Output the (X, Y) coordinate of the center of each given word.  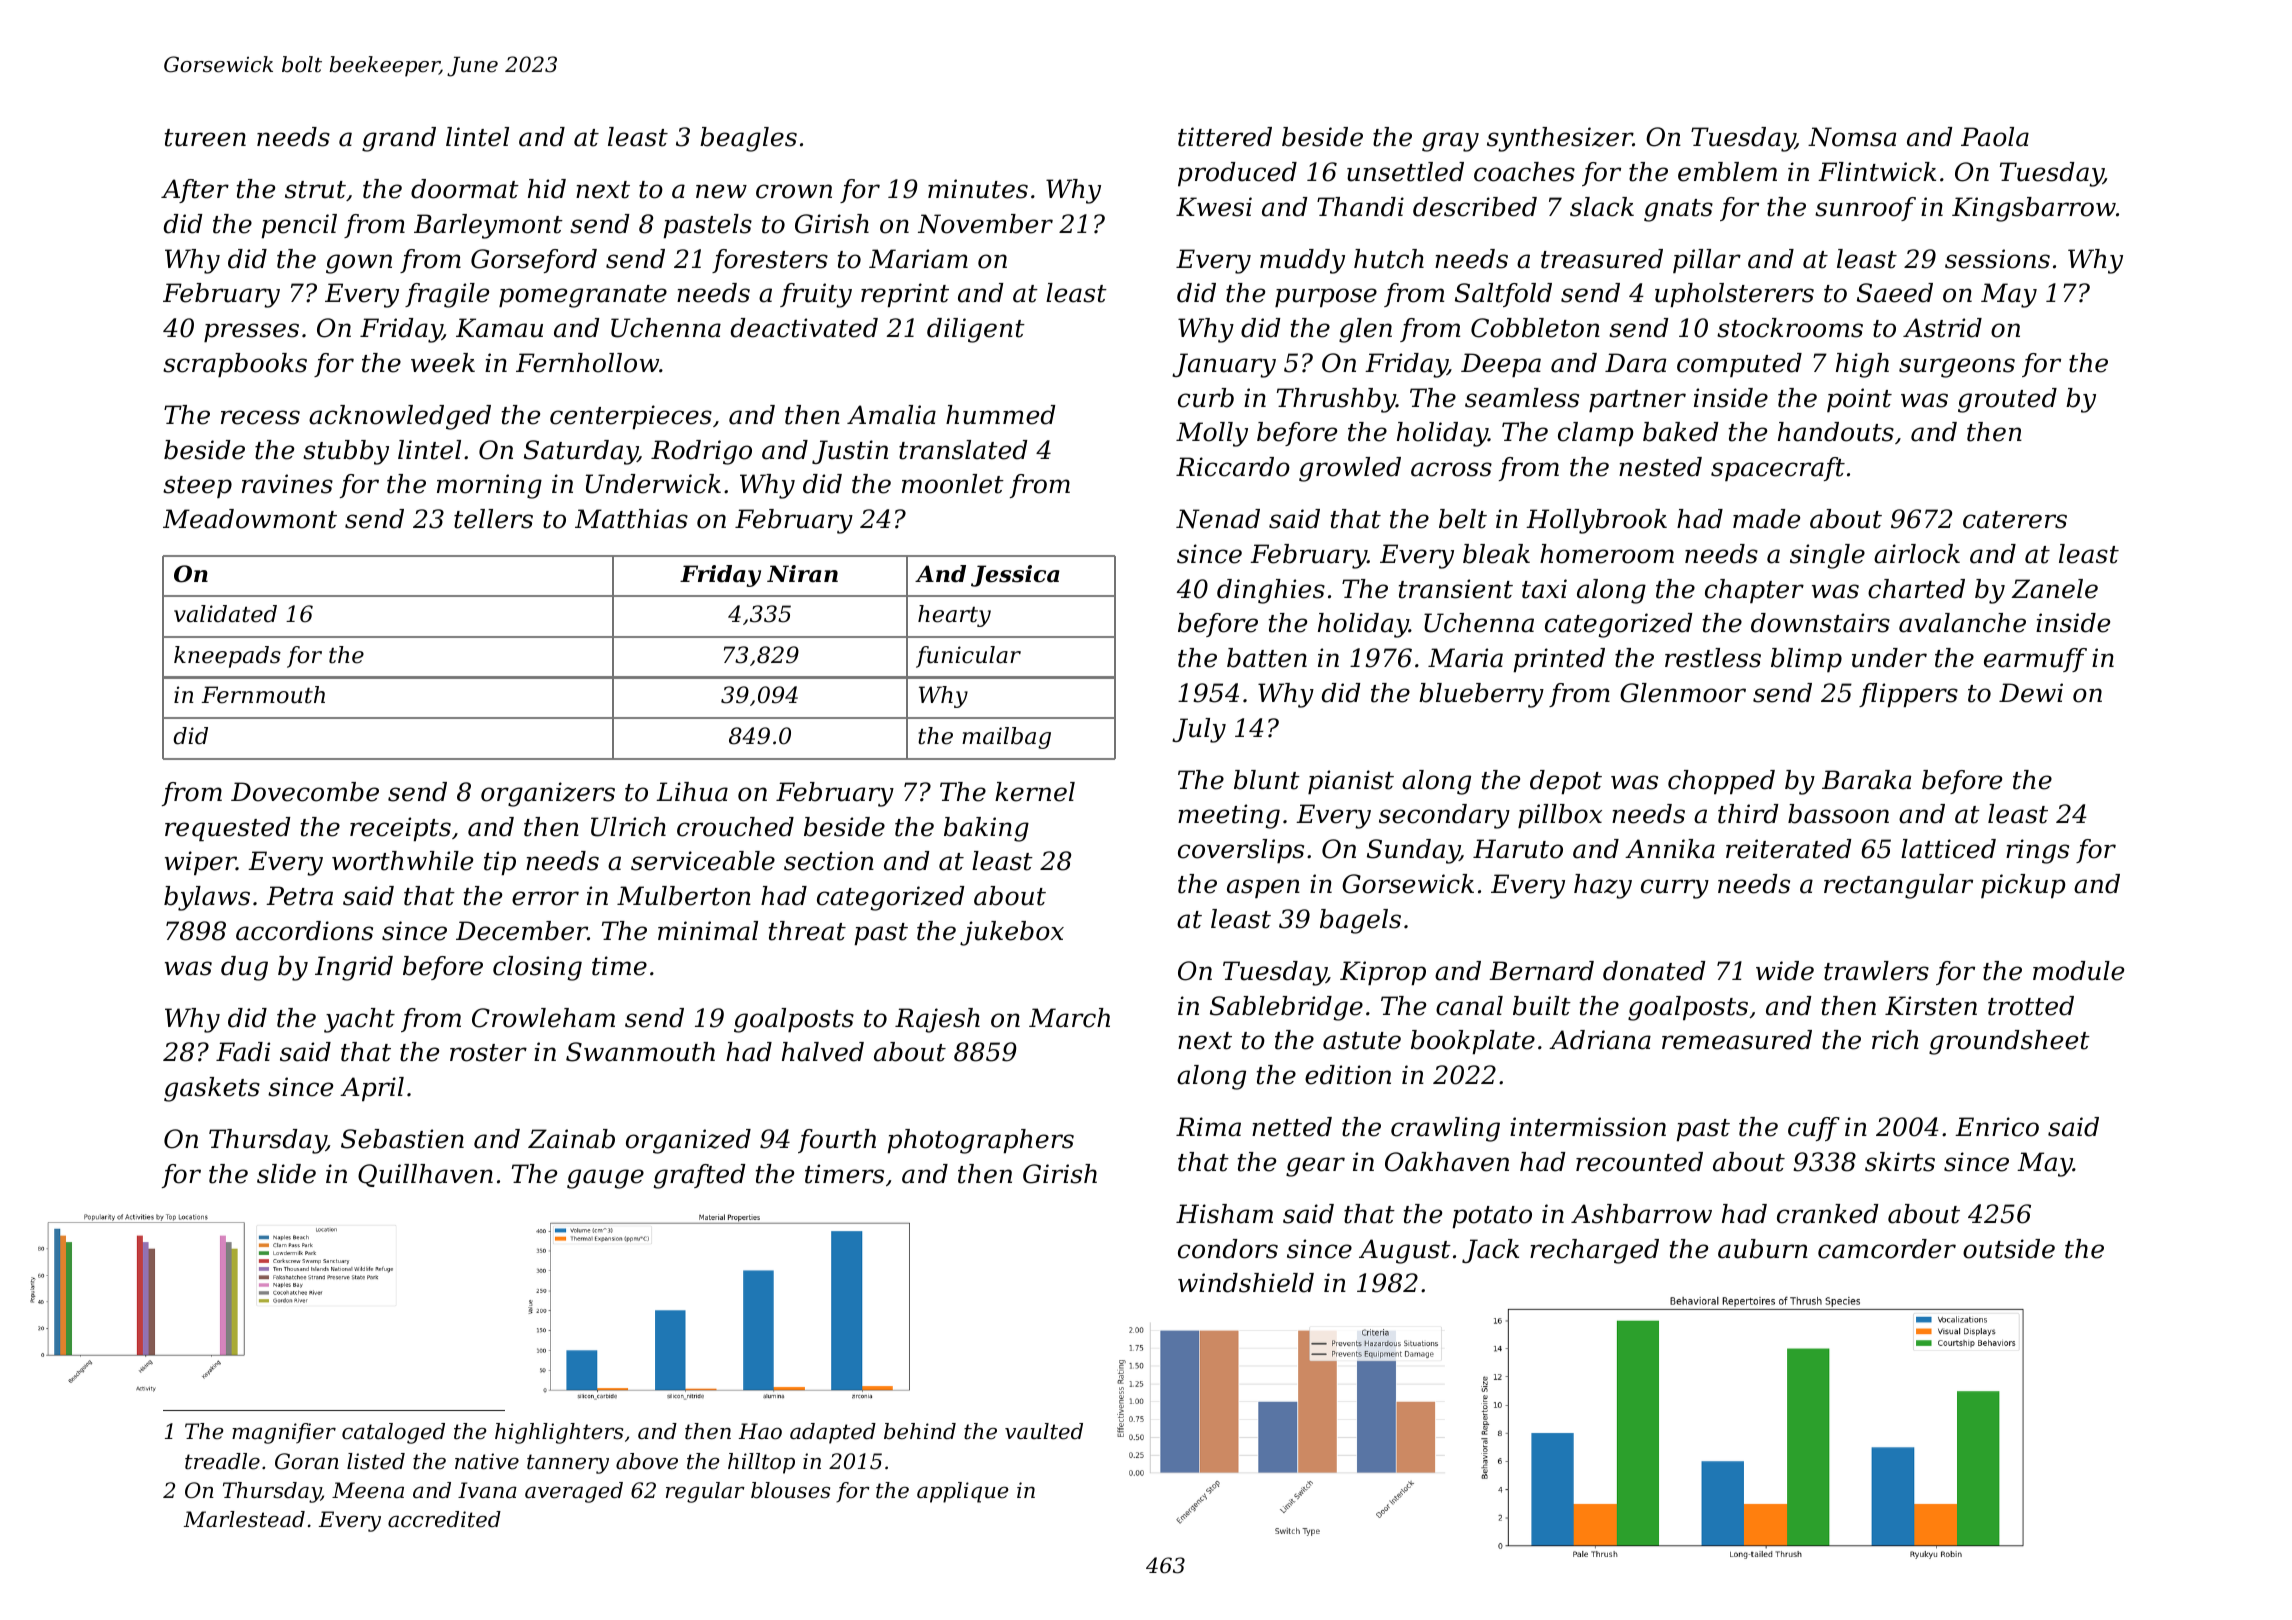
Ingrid (354, 968)
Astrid (1942, 328)
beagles (748, 139)
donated (1654, 971)
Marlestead (244, 1519)
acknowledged (400, 417)
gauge (605, 1179)
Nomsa (1852, 137)
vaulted (1044, 1431)
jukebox (1012, 933)
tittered (1225, 137)
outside (2009, 1249)
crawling (1445, 1129)
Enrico (1997, 1127)
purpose (1326, 297)
